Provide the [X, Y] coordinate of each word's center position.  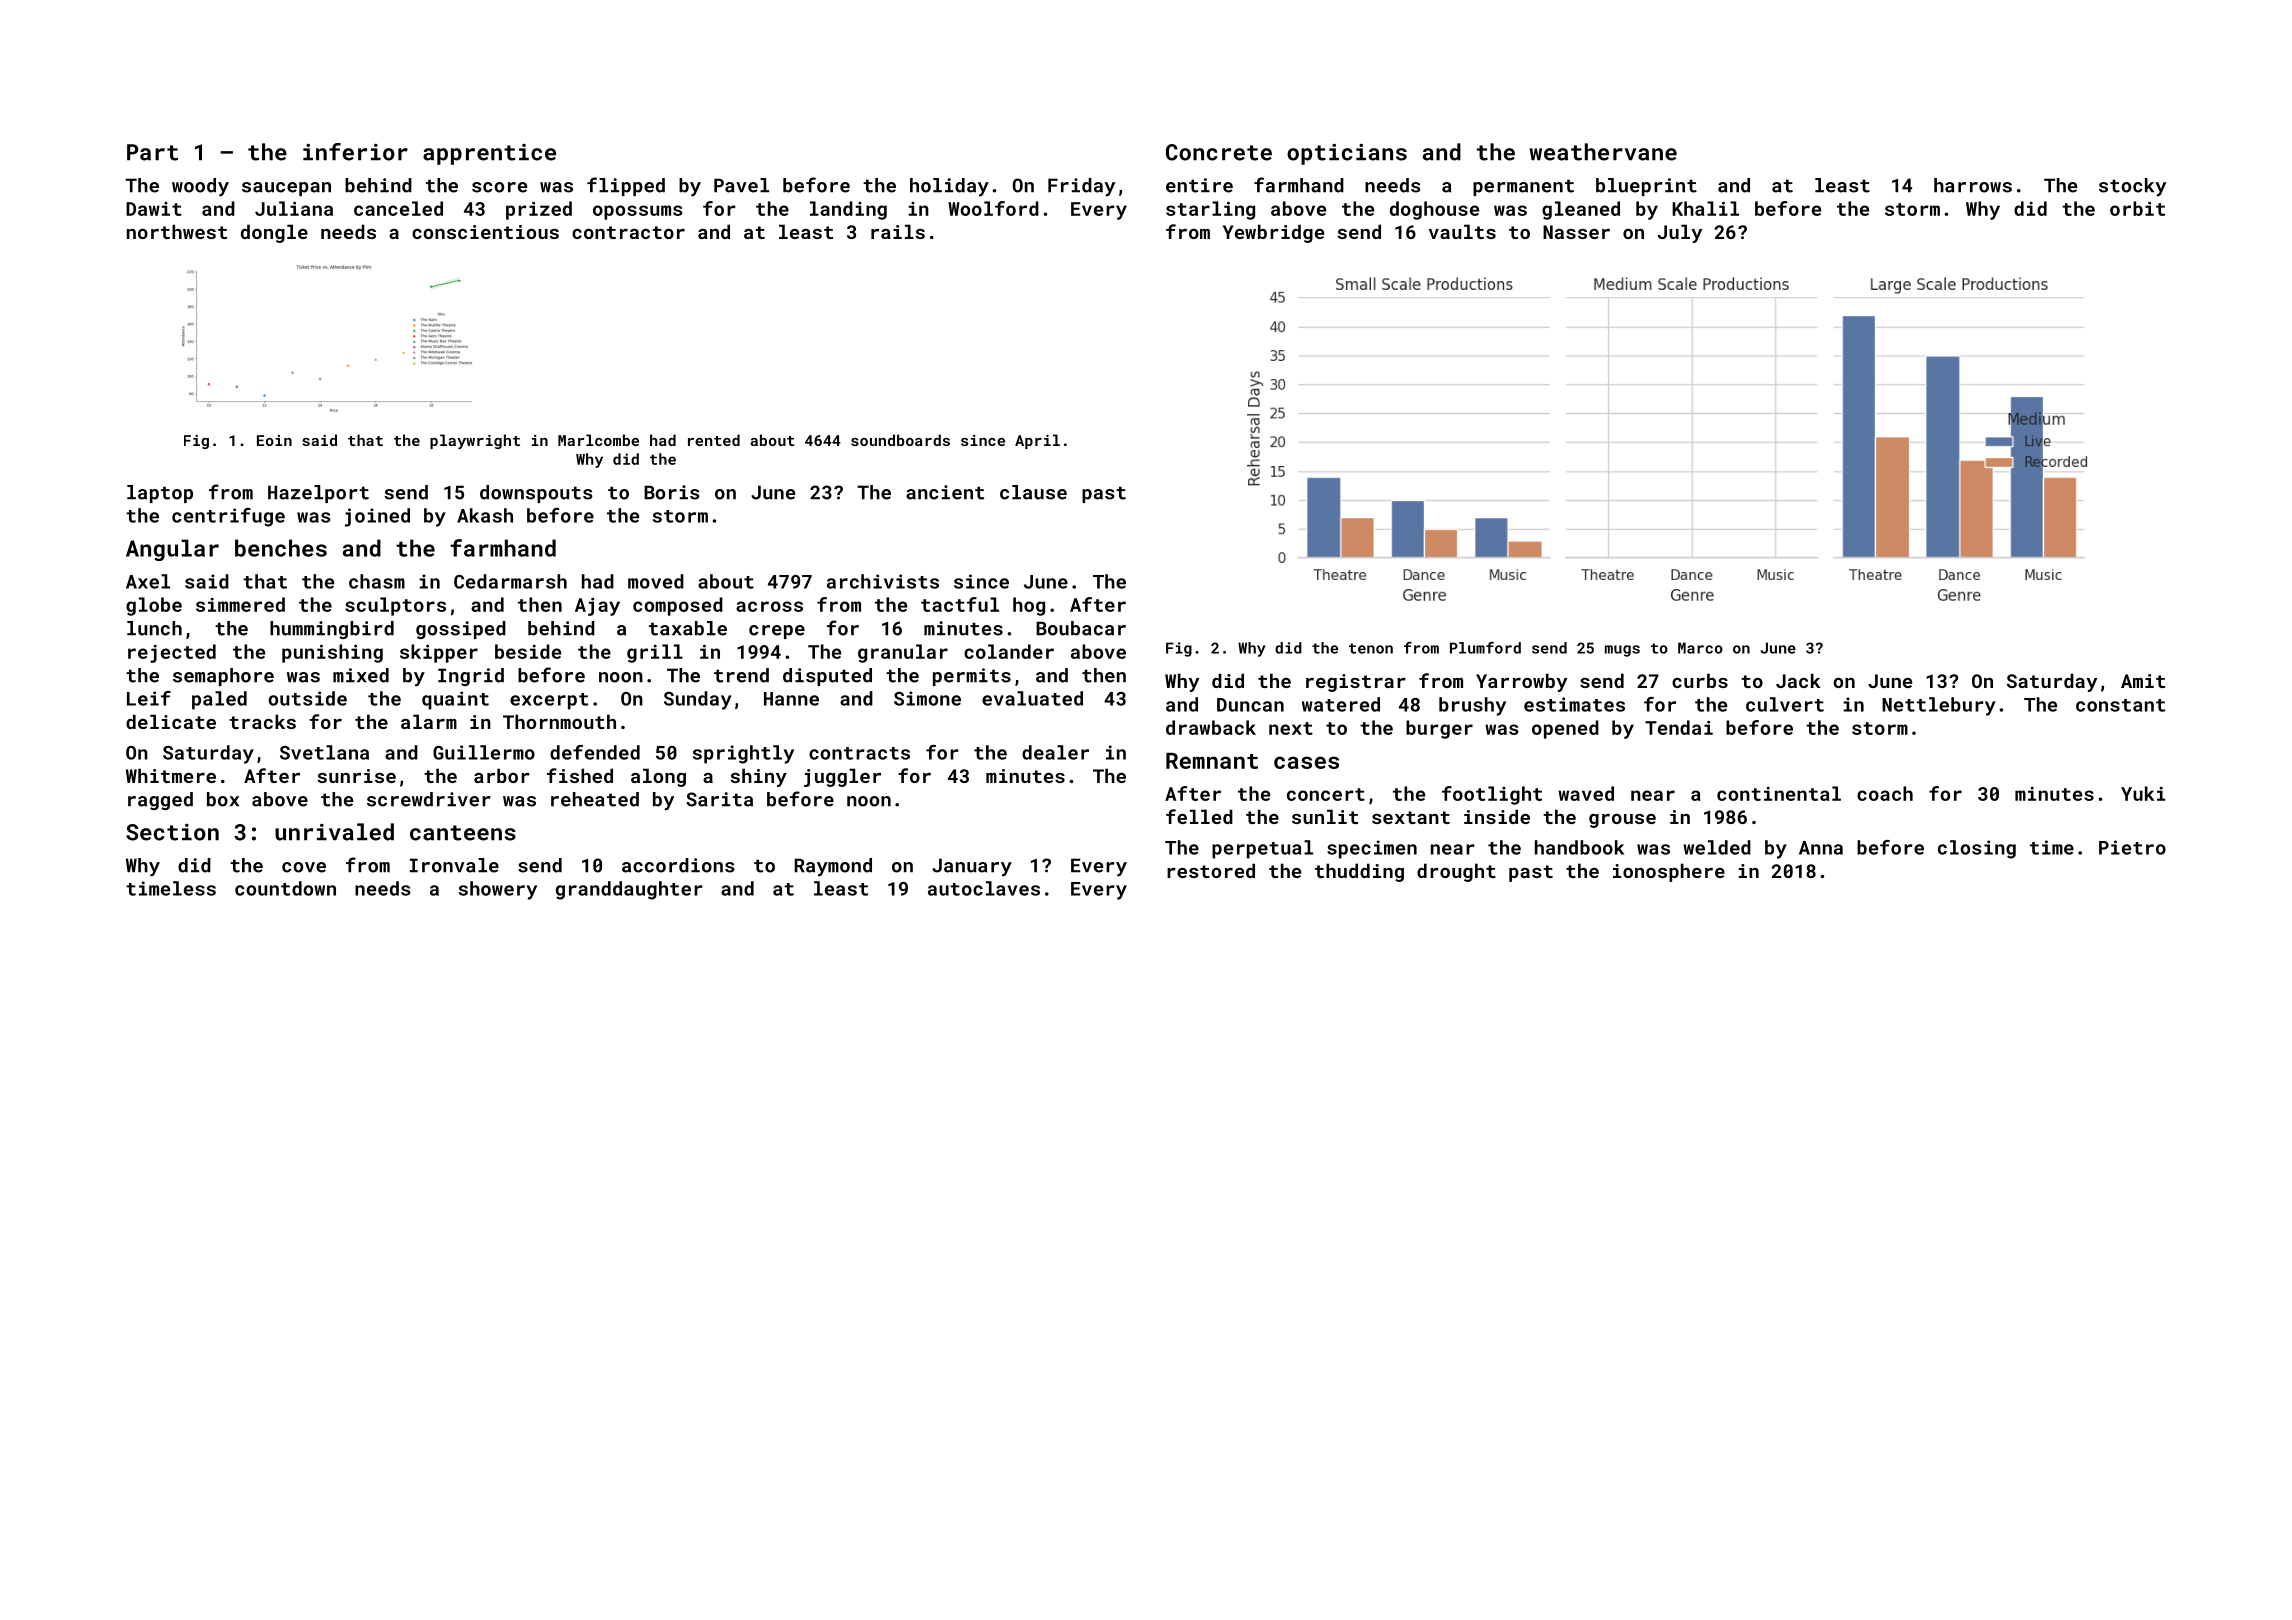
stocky [2132, 187]
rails [898, 231]
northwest [177, 231]
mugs [1622, 651]
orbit [2137, 208]
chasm [377, 581]
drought [1456, 872]
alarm [429, 721]
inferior [355, 152]
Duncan [1250, 705]
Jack [1798, 680]
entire [1199, 185]
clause [1033, 492]
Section [172, 832]
